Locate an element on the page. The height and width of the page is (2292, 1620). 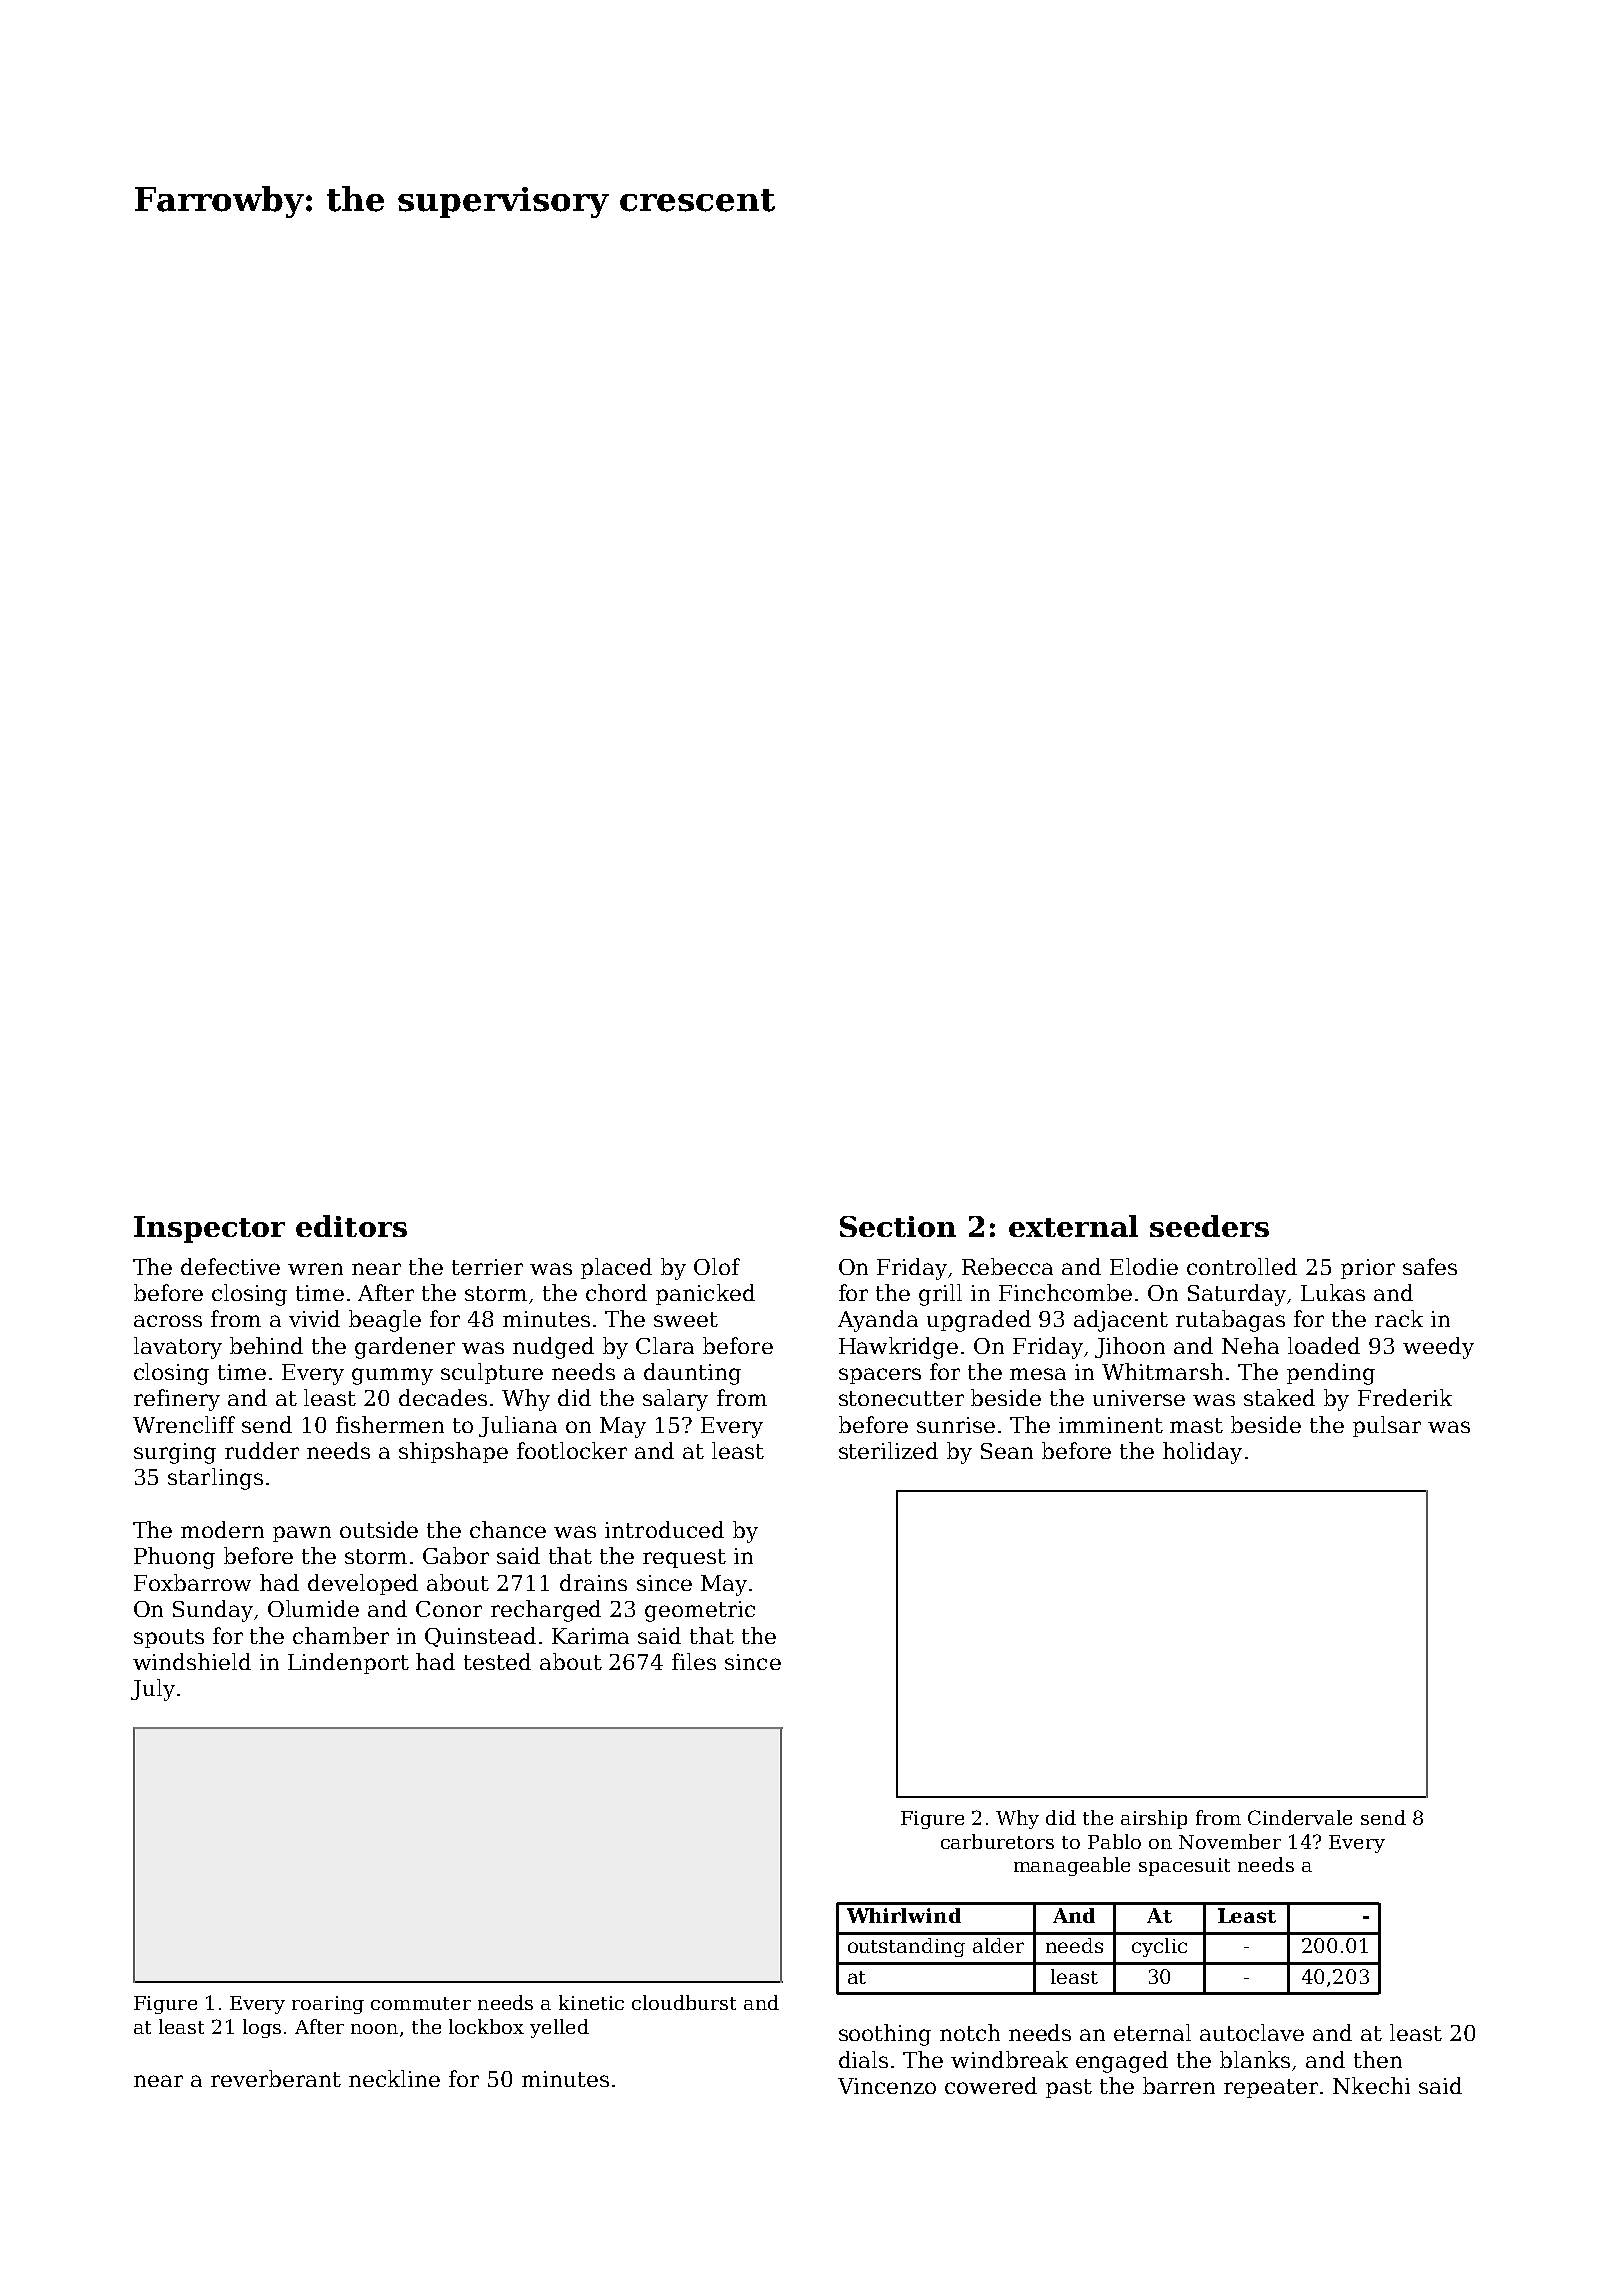
developed is located at coordinates (363, 1584).
